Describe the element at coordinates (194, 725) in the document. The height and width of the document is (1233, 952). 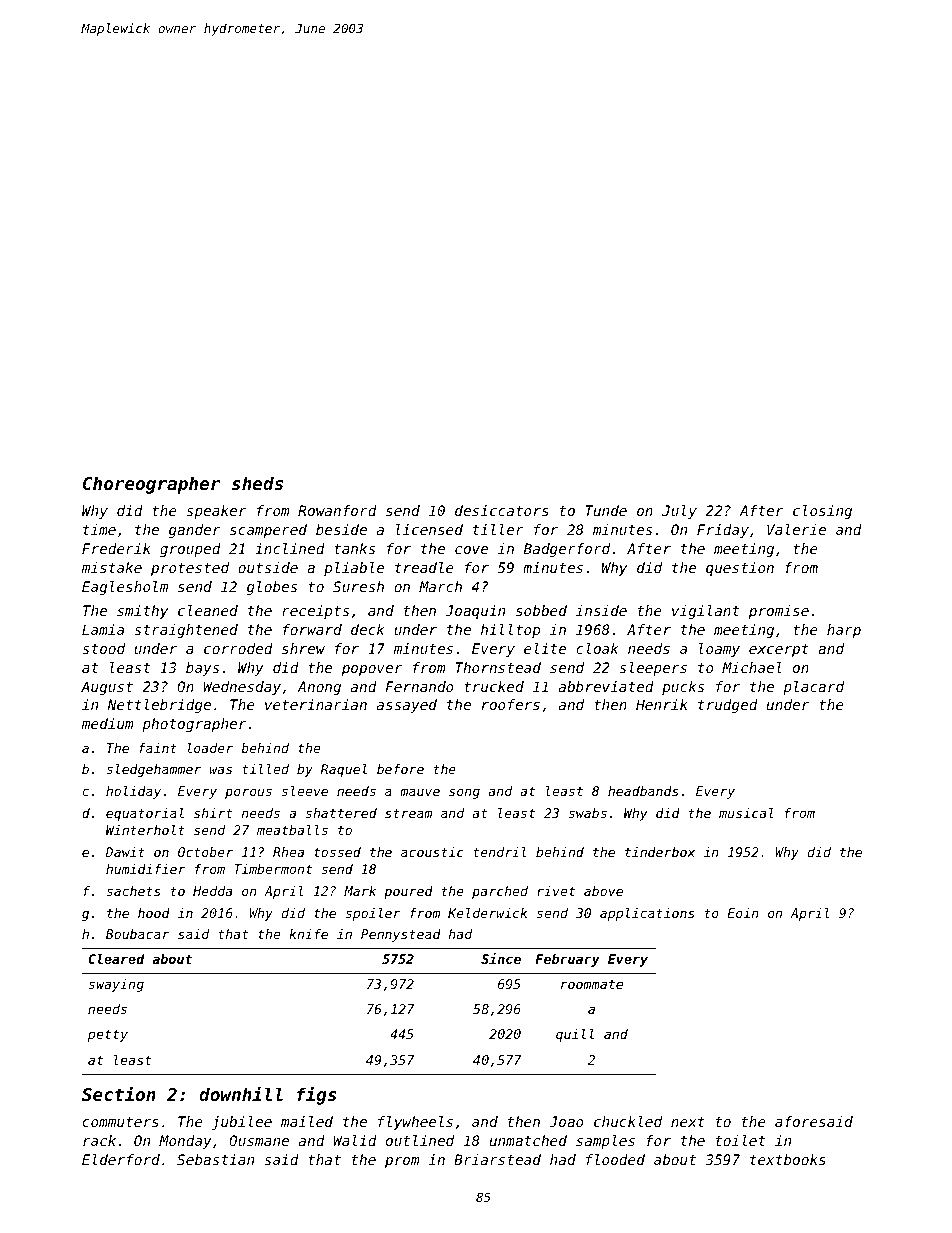
I see `photographer` at that location.
